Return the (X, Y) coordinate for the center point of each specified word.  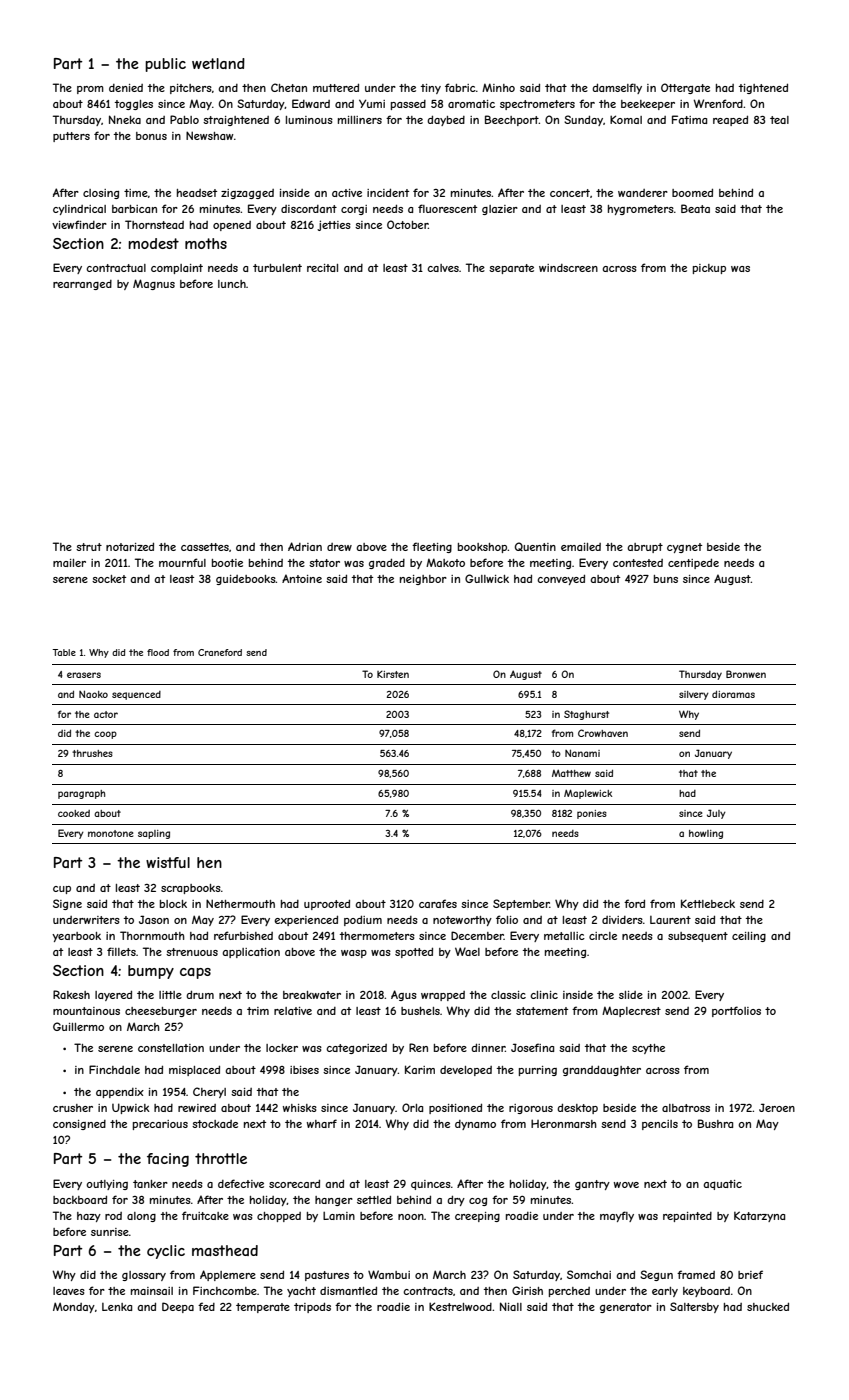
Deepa (178, 1307)
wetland (218, 63)
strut (89, 547)
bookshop (483, 548)
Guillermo (78, 1026)
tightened (763, 88)
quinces (431, 1185)
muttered (336, 87)
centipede (693, 563)
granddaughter (602, 1070)
